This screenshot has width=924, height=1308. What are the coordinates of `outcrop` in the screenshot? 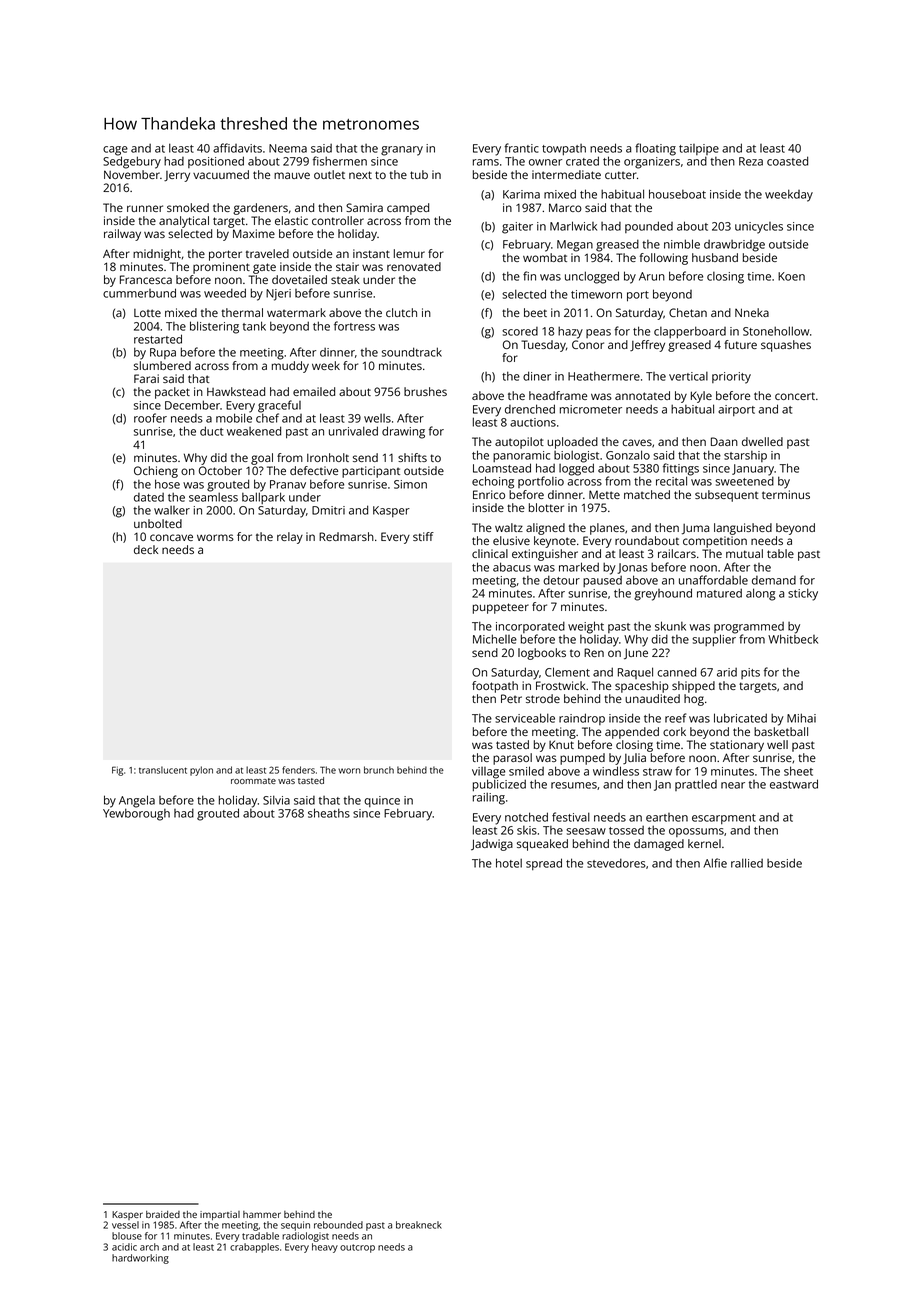 It's located at (357, 1248).
